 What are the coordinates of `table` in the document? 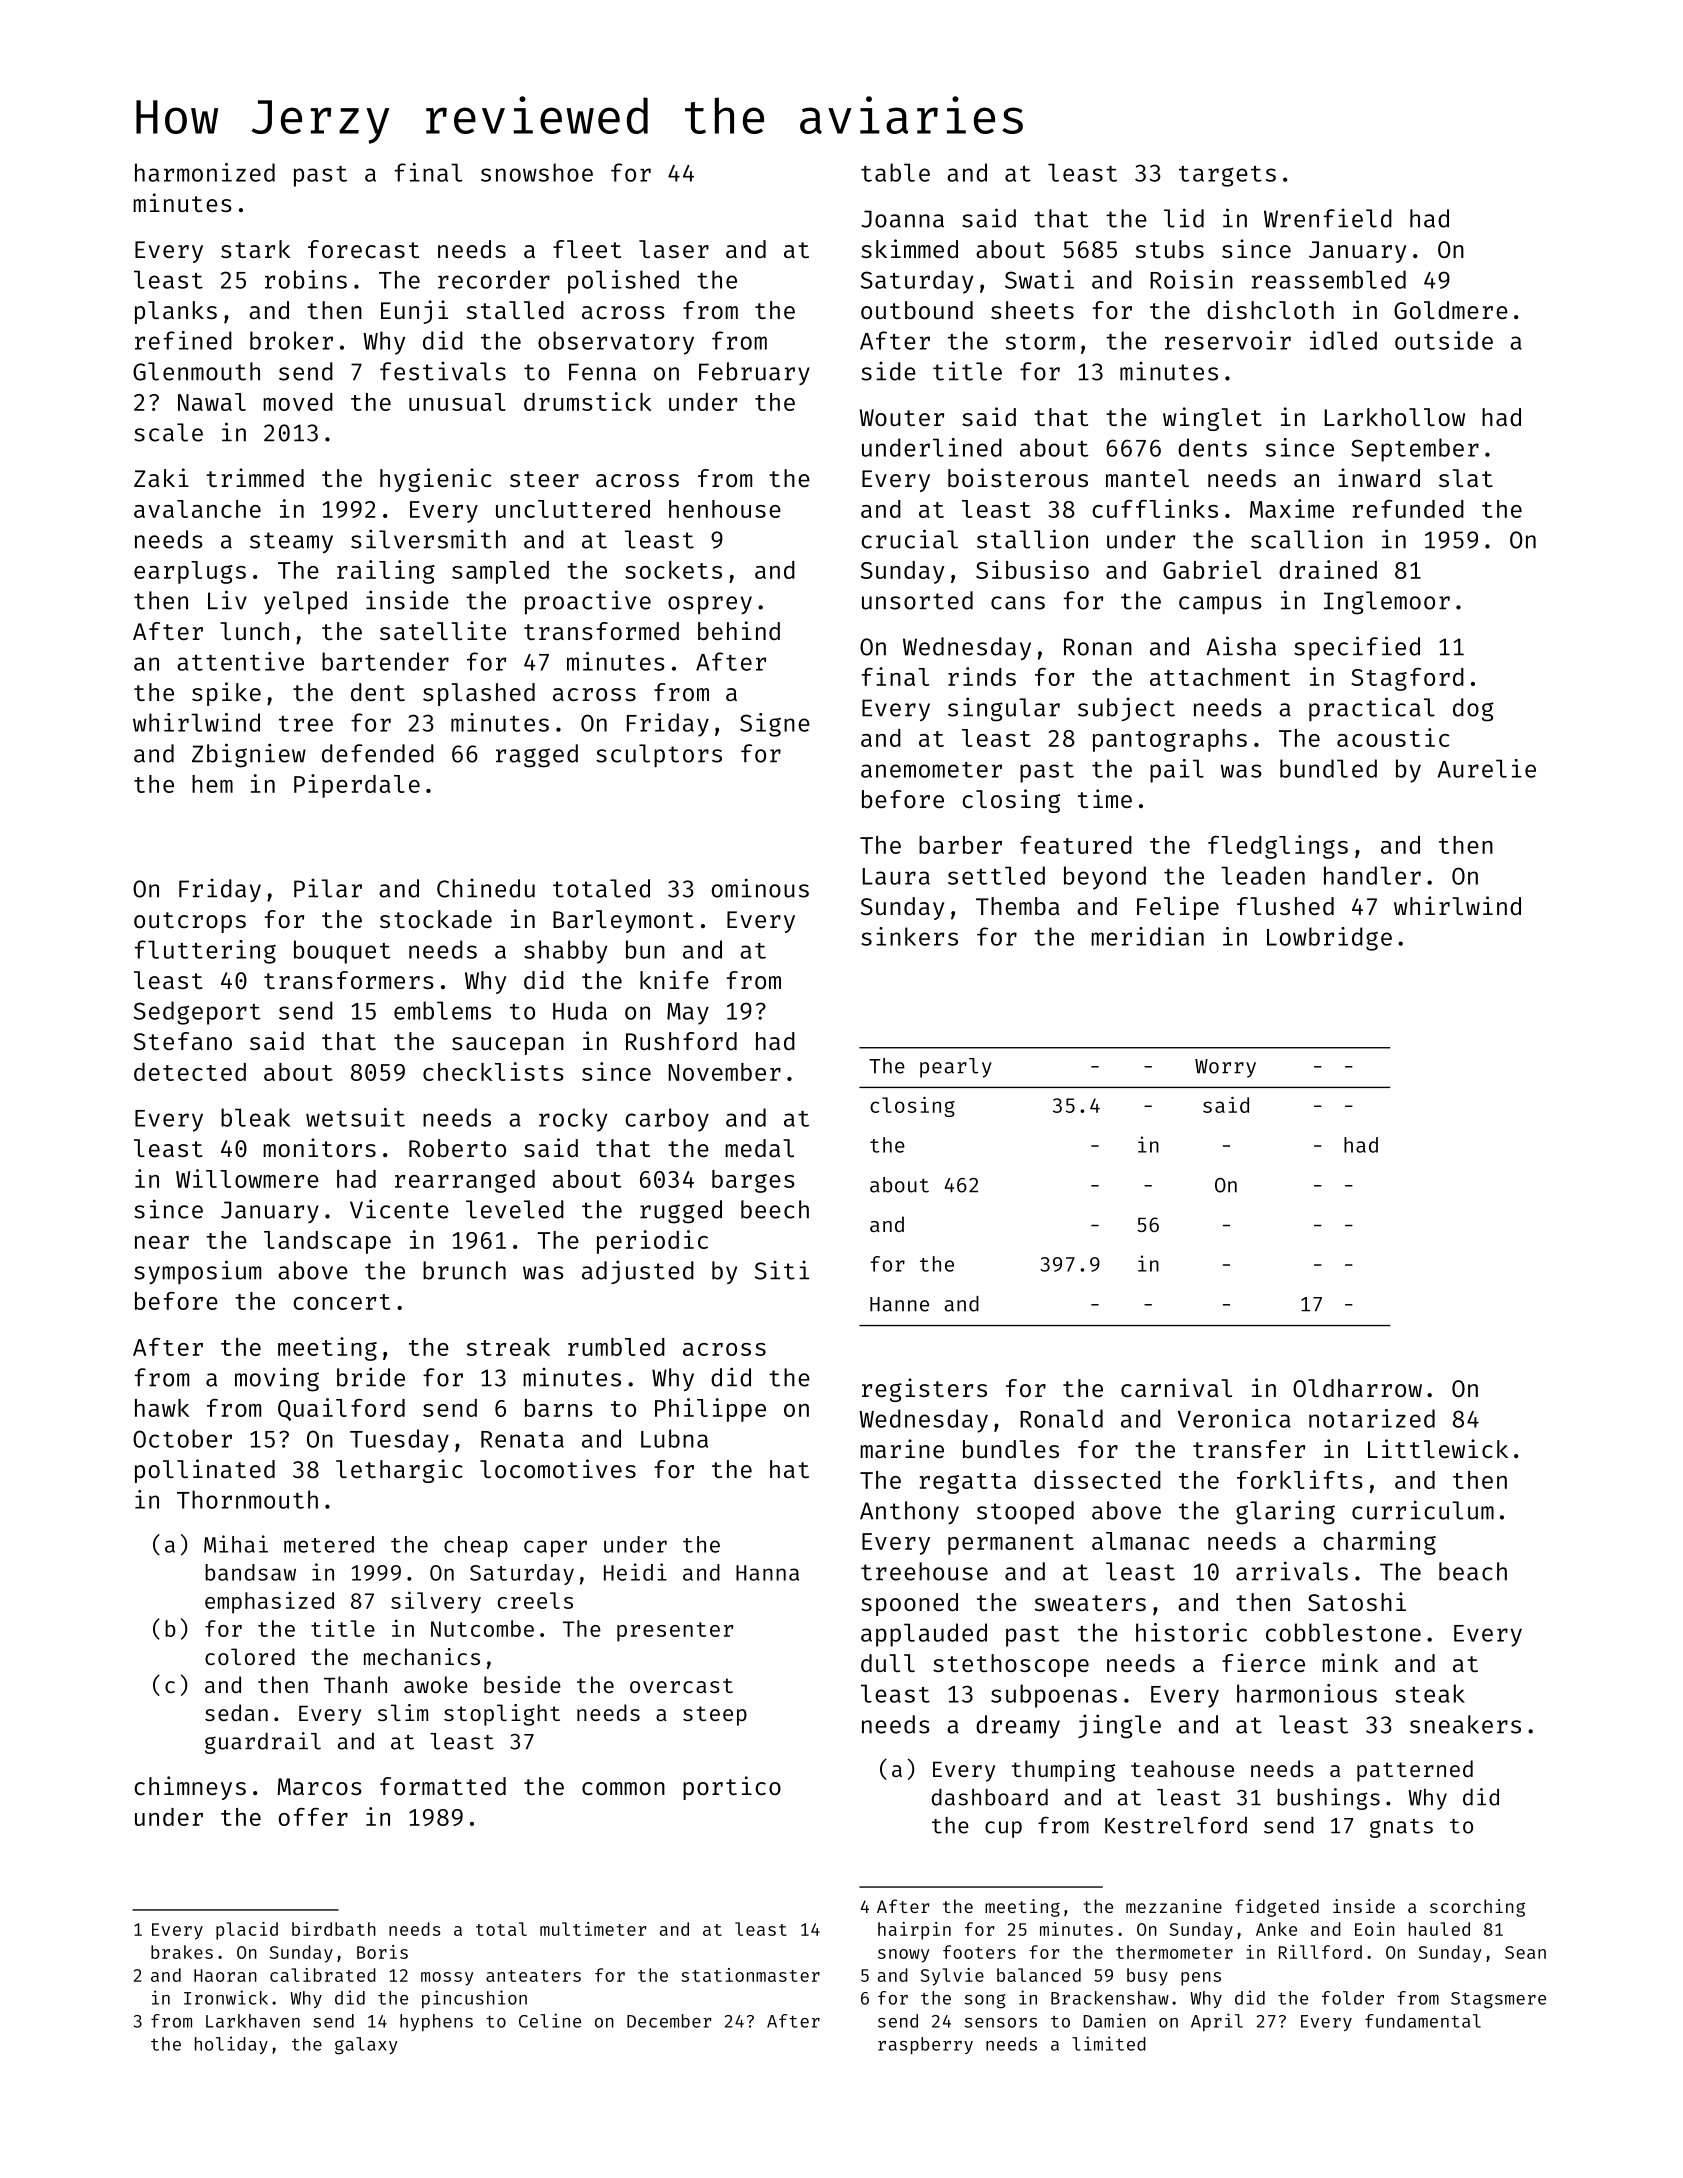 It's located at (895, 172).
